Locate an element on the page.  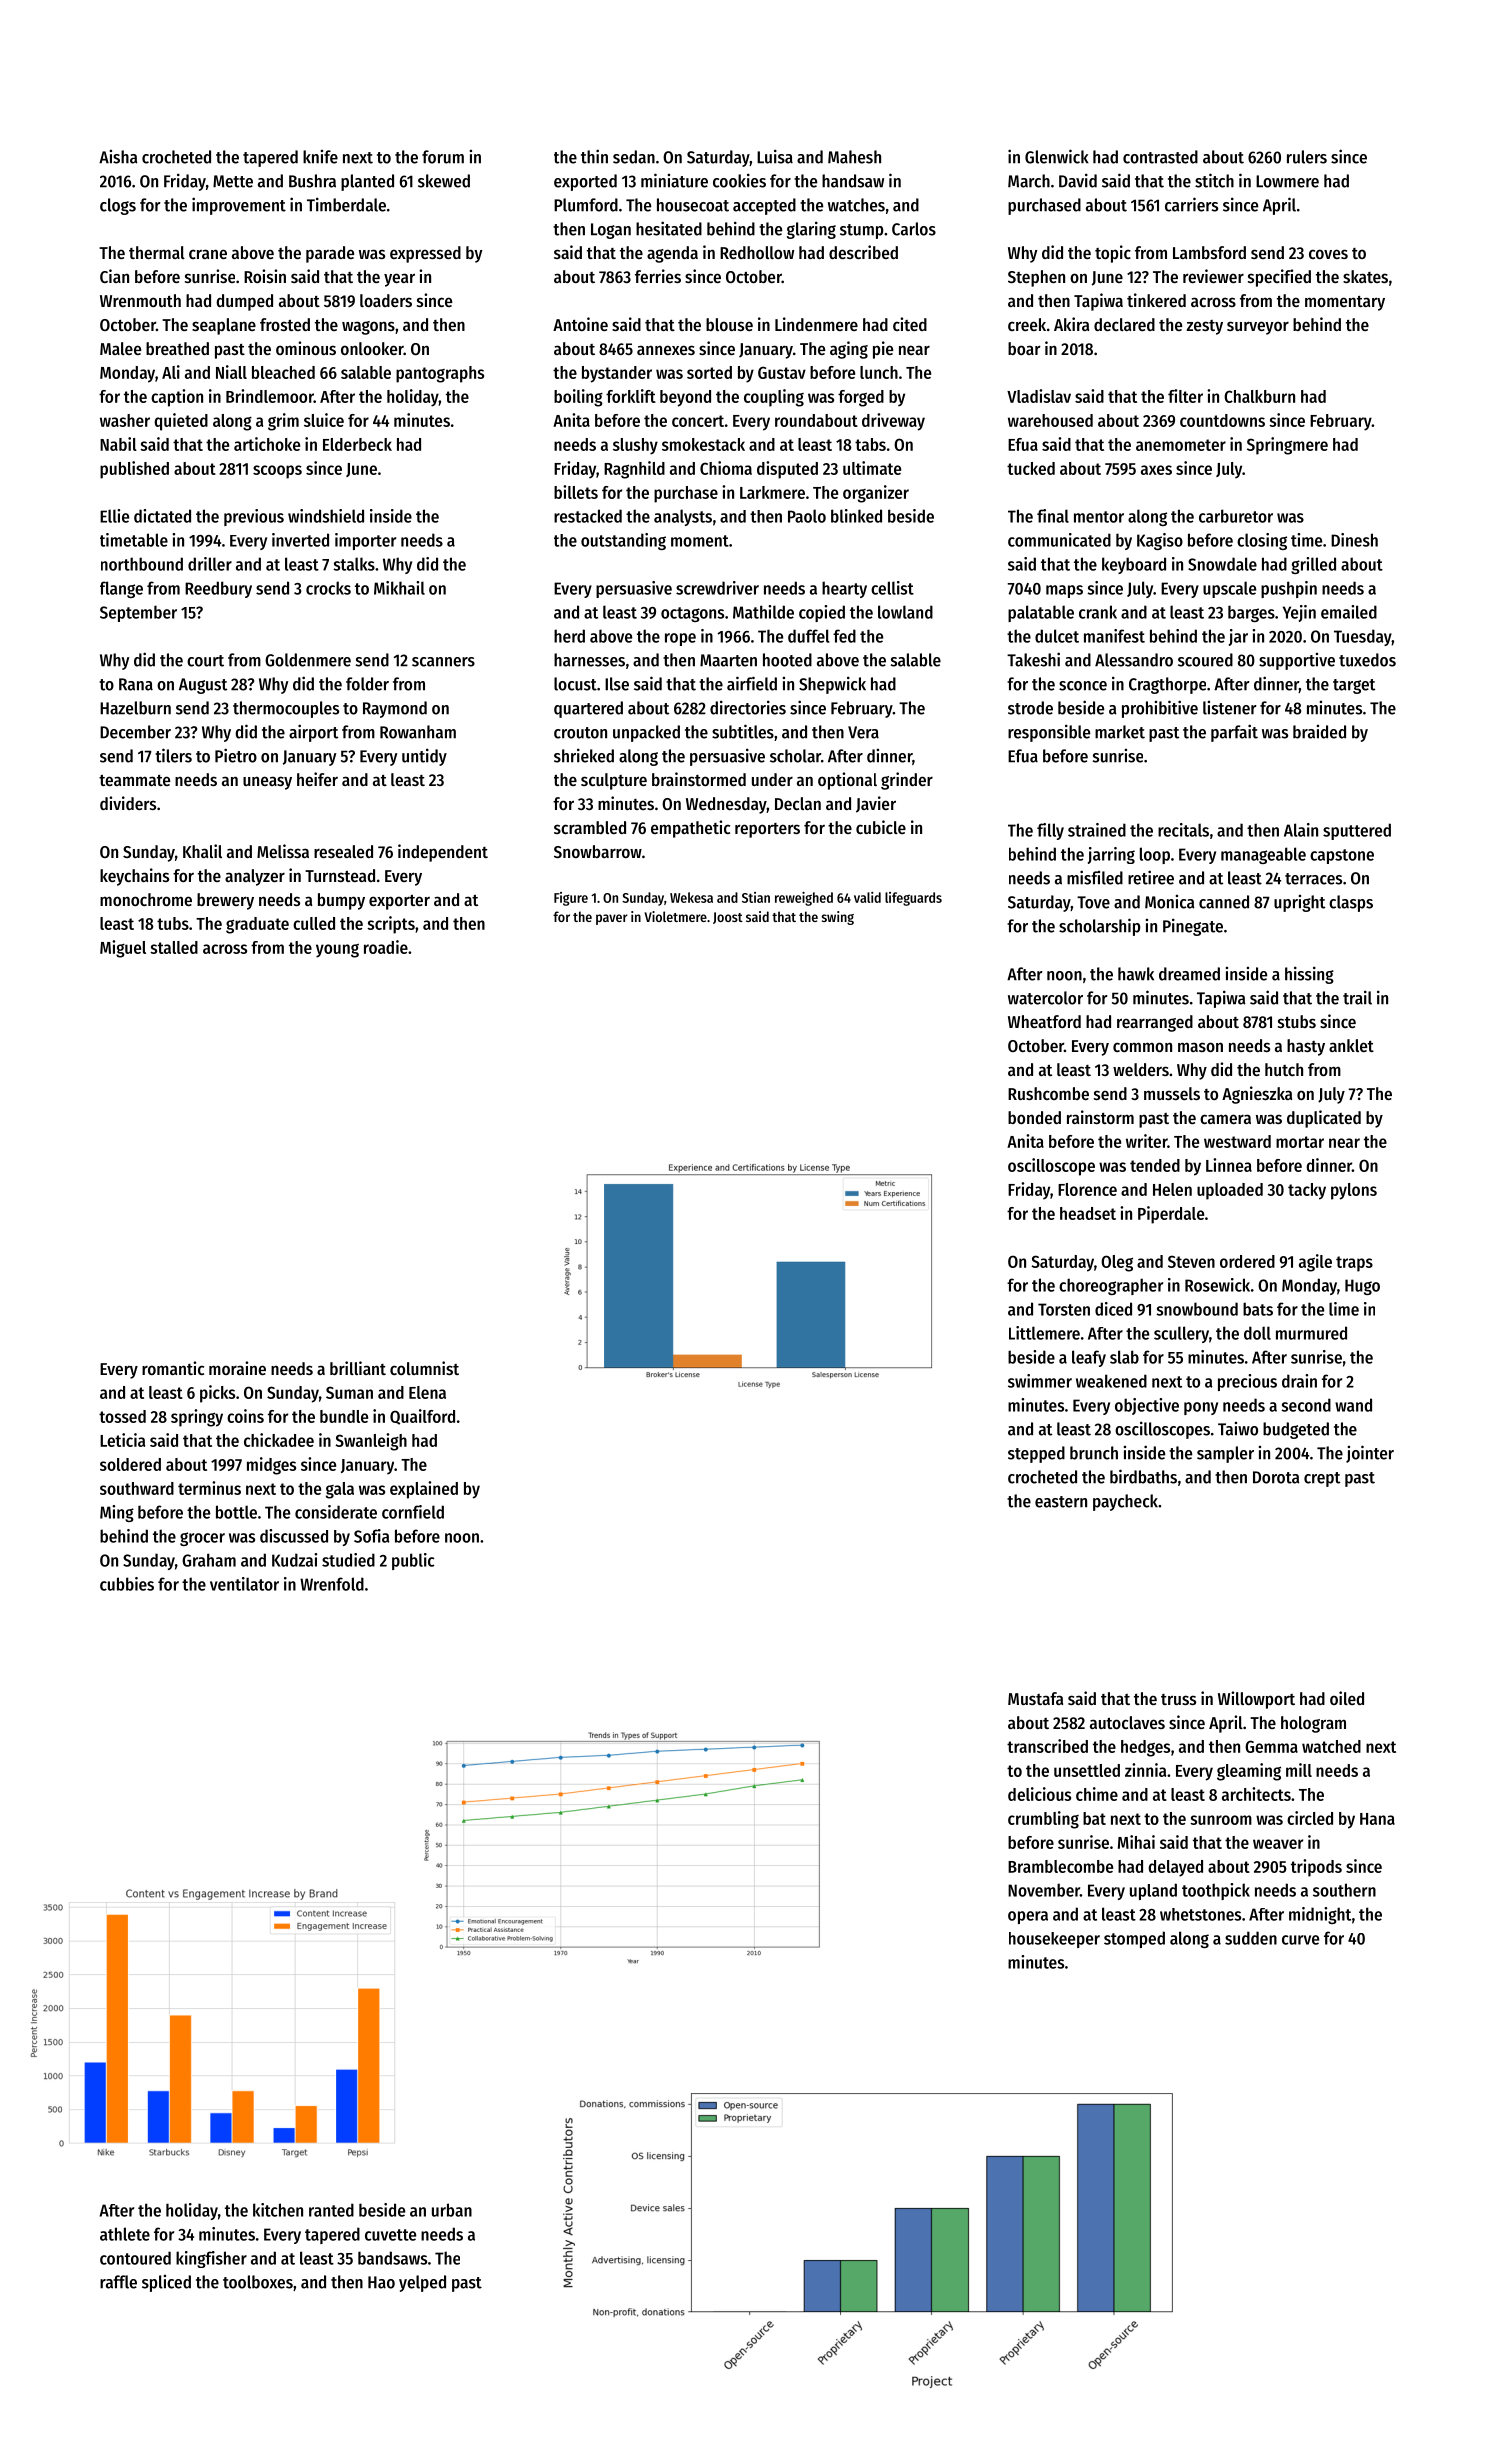
romantic is located at coordinates (173, 1368).
